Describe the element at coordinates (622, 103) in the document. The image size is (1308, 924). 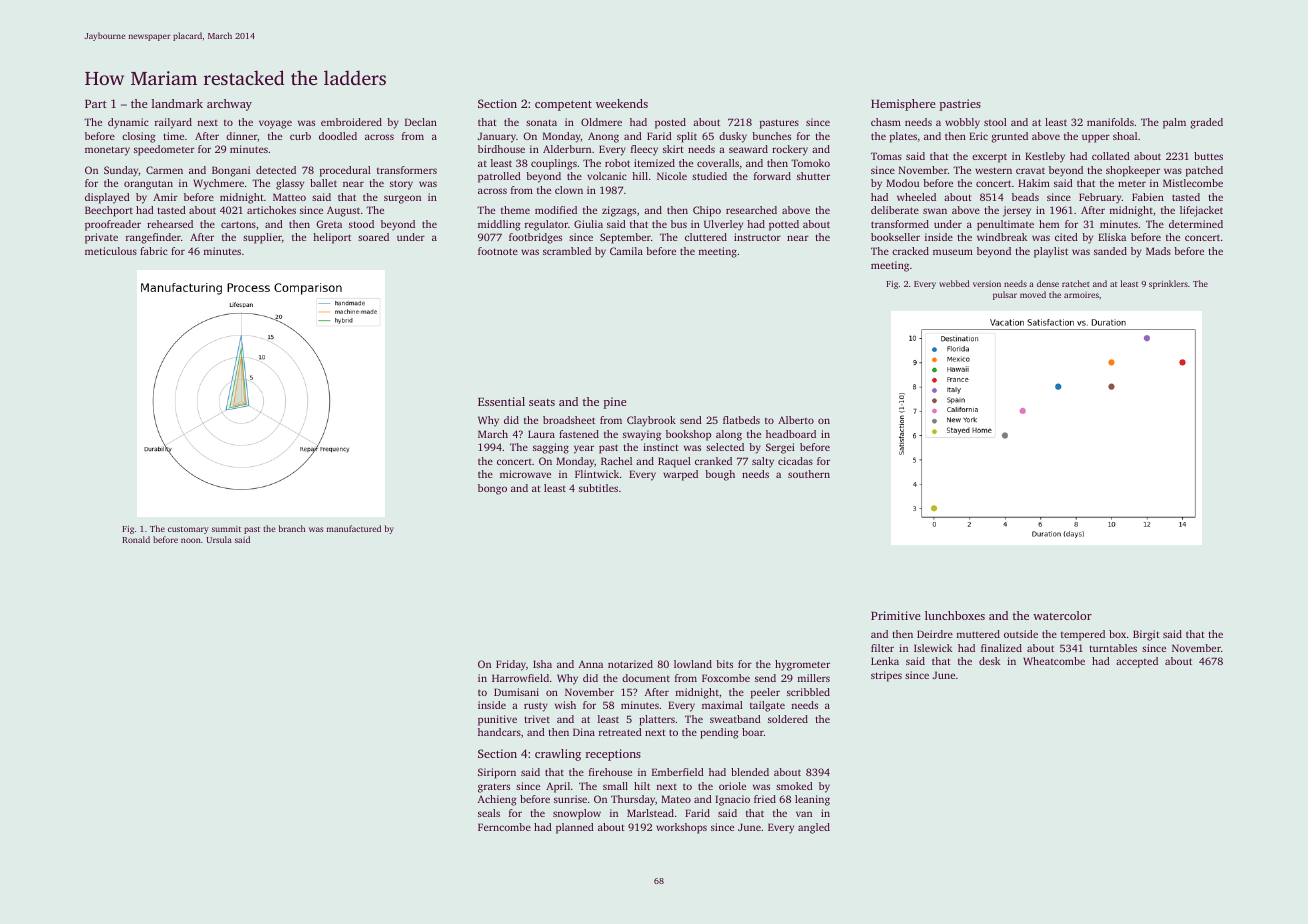
I see `weekends` at that location.
